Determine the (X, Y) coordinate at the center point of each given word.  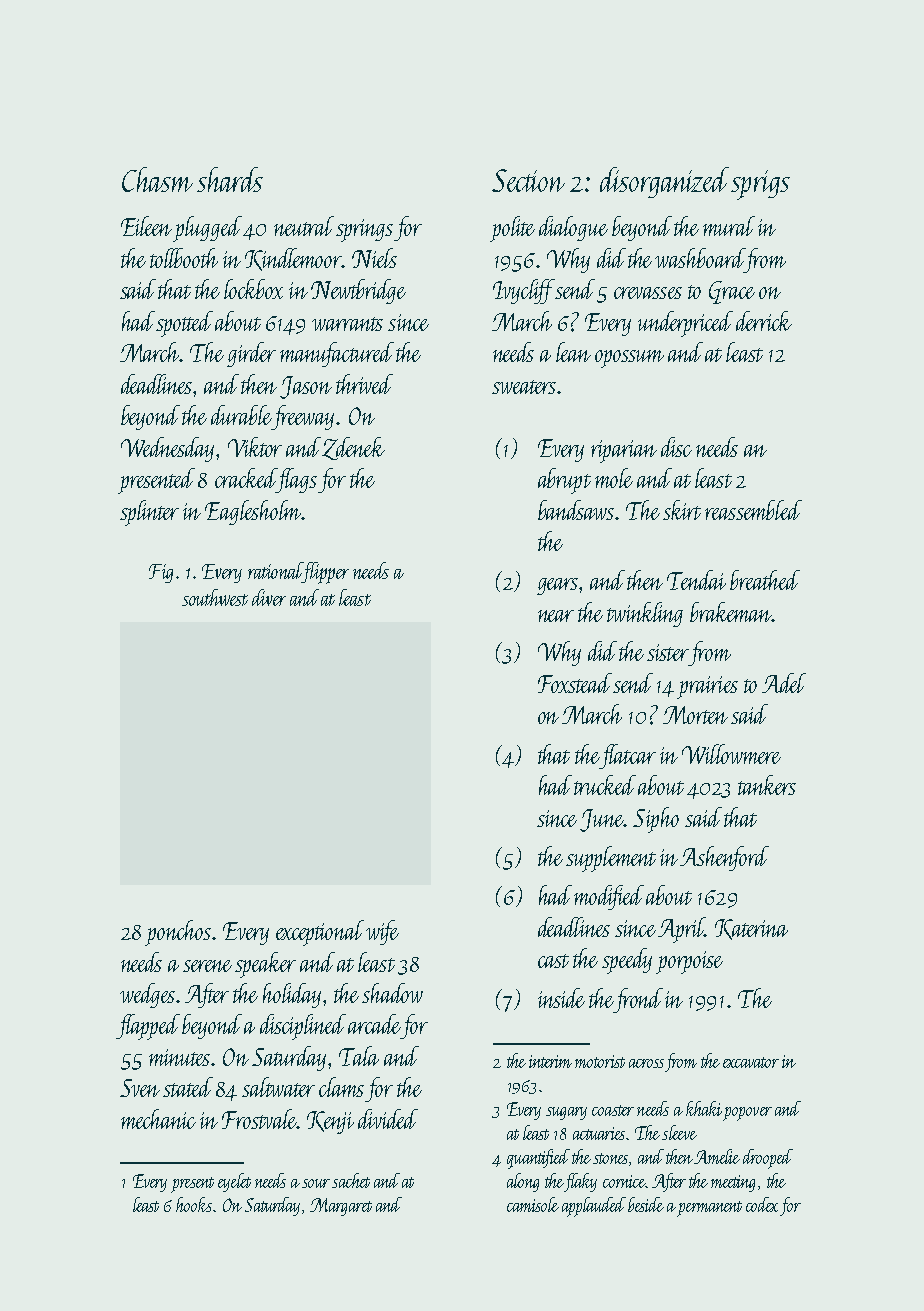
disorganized (664, 182)
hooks (194, 1204)
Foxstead (575, 683)
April (681, 930)
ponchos (178, 933)
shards (230, 179)
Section (528, 180)
